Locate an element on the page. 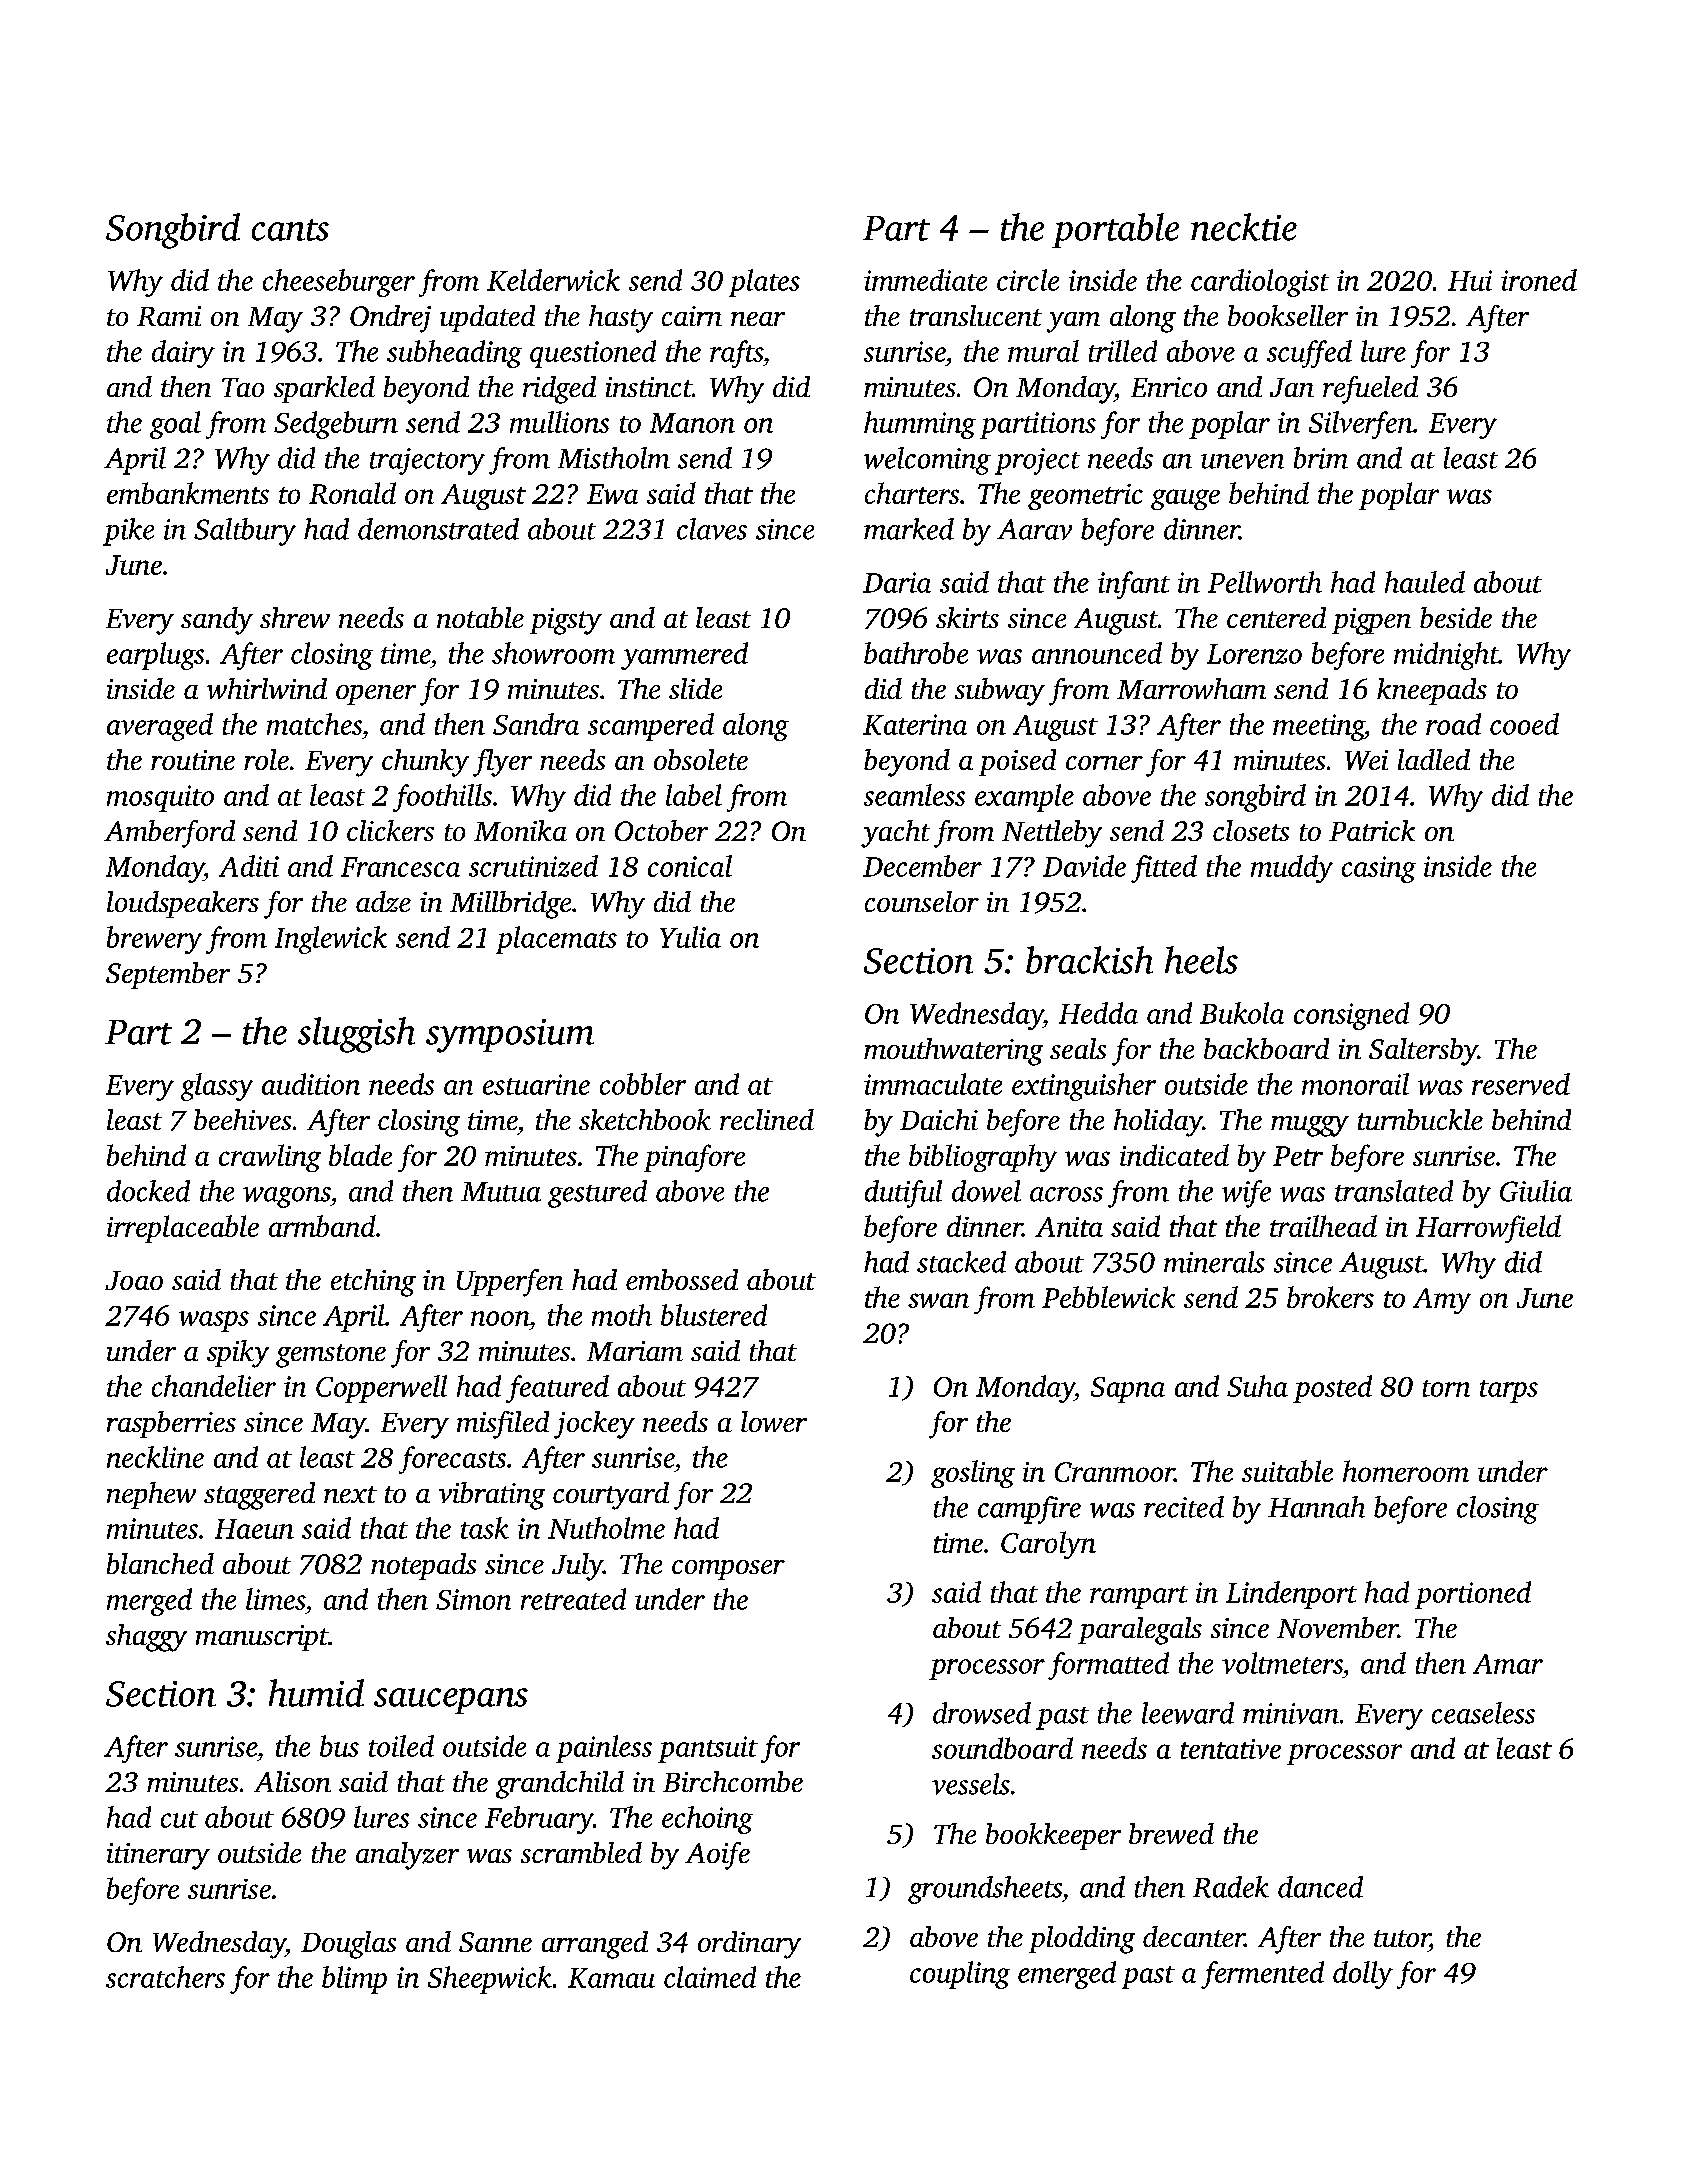  cants is located at coordinates (290, 230).
